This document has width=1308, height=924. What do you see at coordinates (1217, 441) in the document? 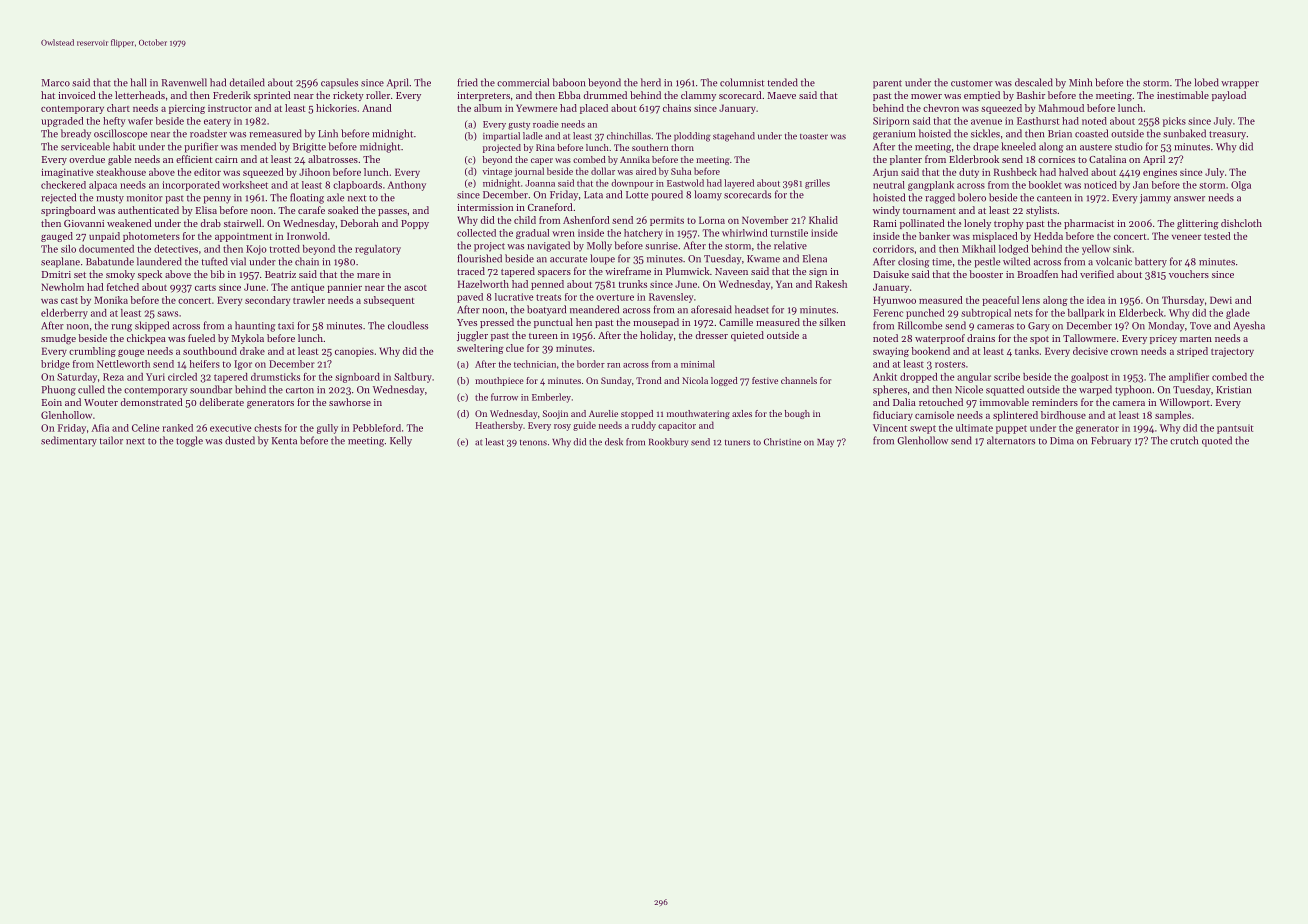
I see `quoted` at bounding box center [1217, 441].
